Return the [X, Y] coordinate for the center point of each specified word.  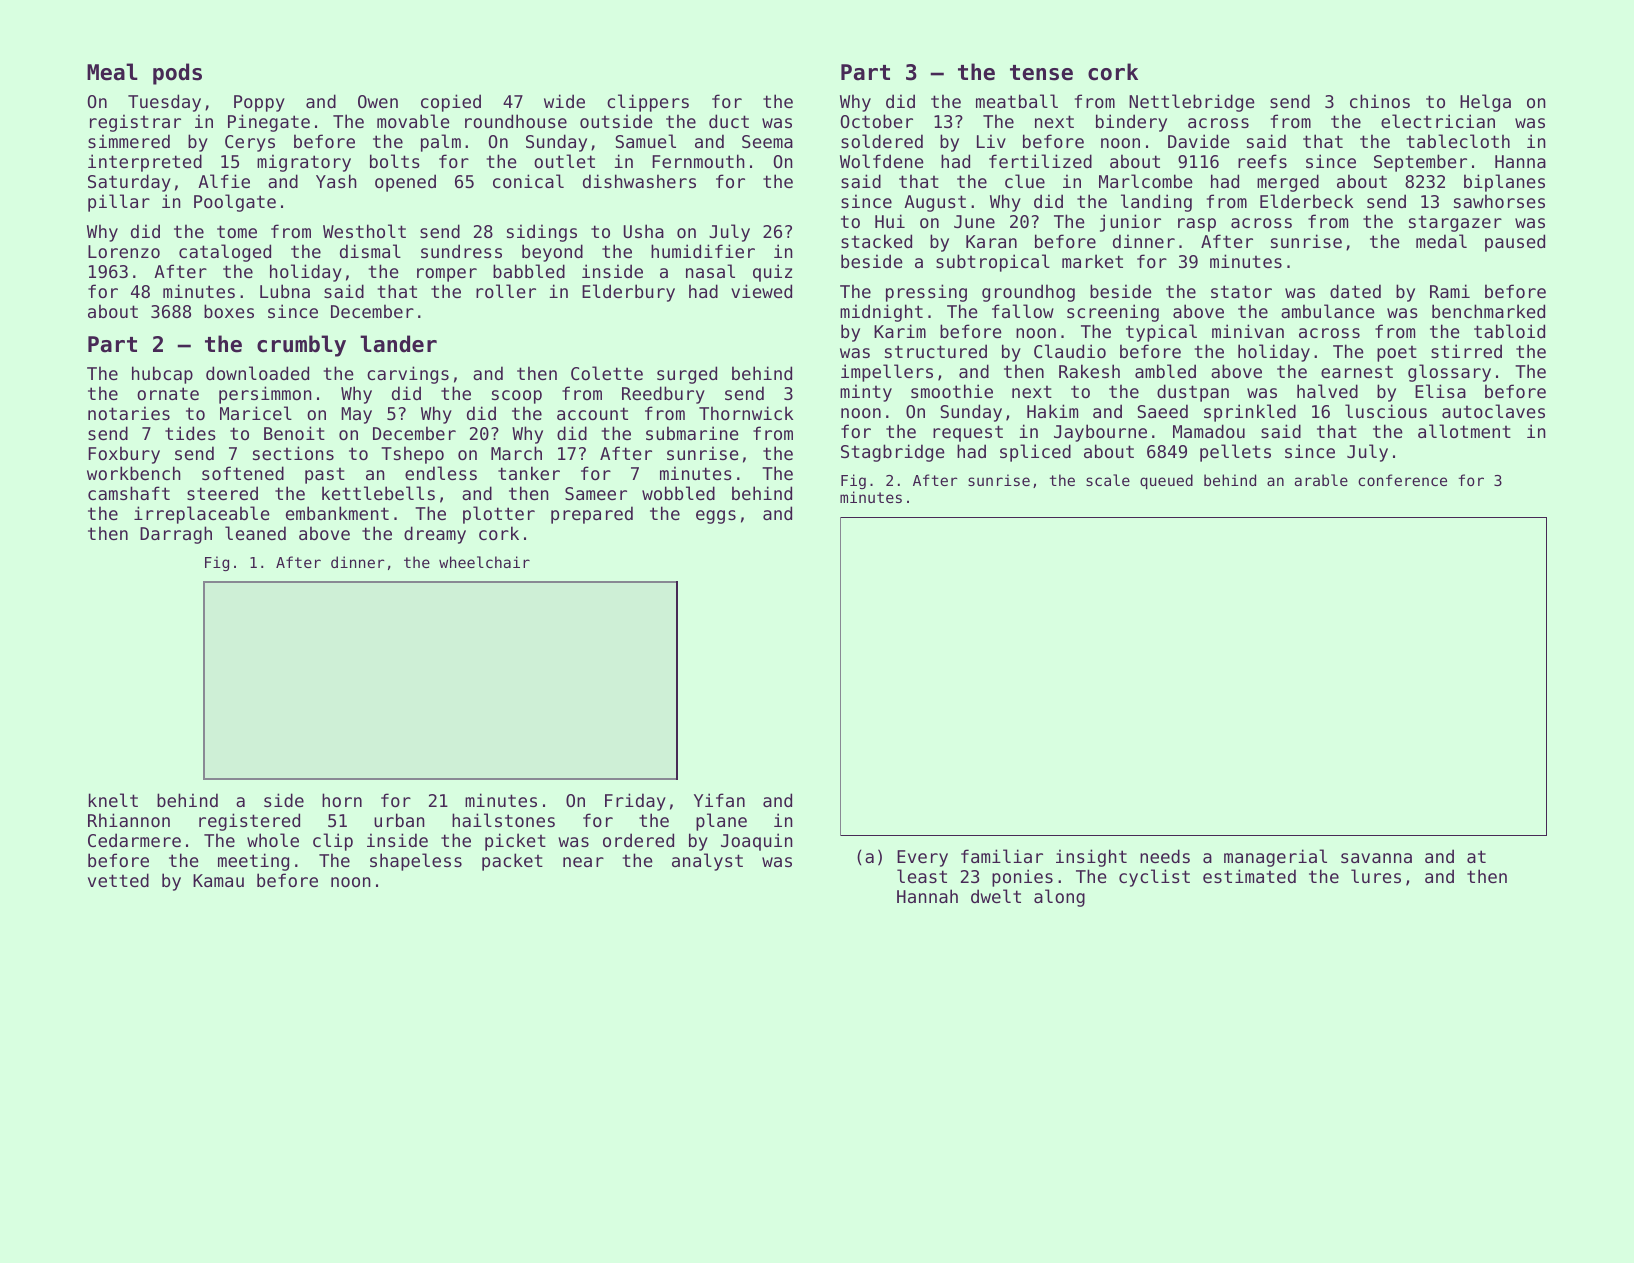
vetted [118, 880]
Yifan [719, 800]
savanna [1376, 858]
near [583, 862]
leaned [255, 533]
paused [1515, 243]
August [935, 203]
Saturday [129, 183]
